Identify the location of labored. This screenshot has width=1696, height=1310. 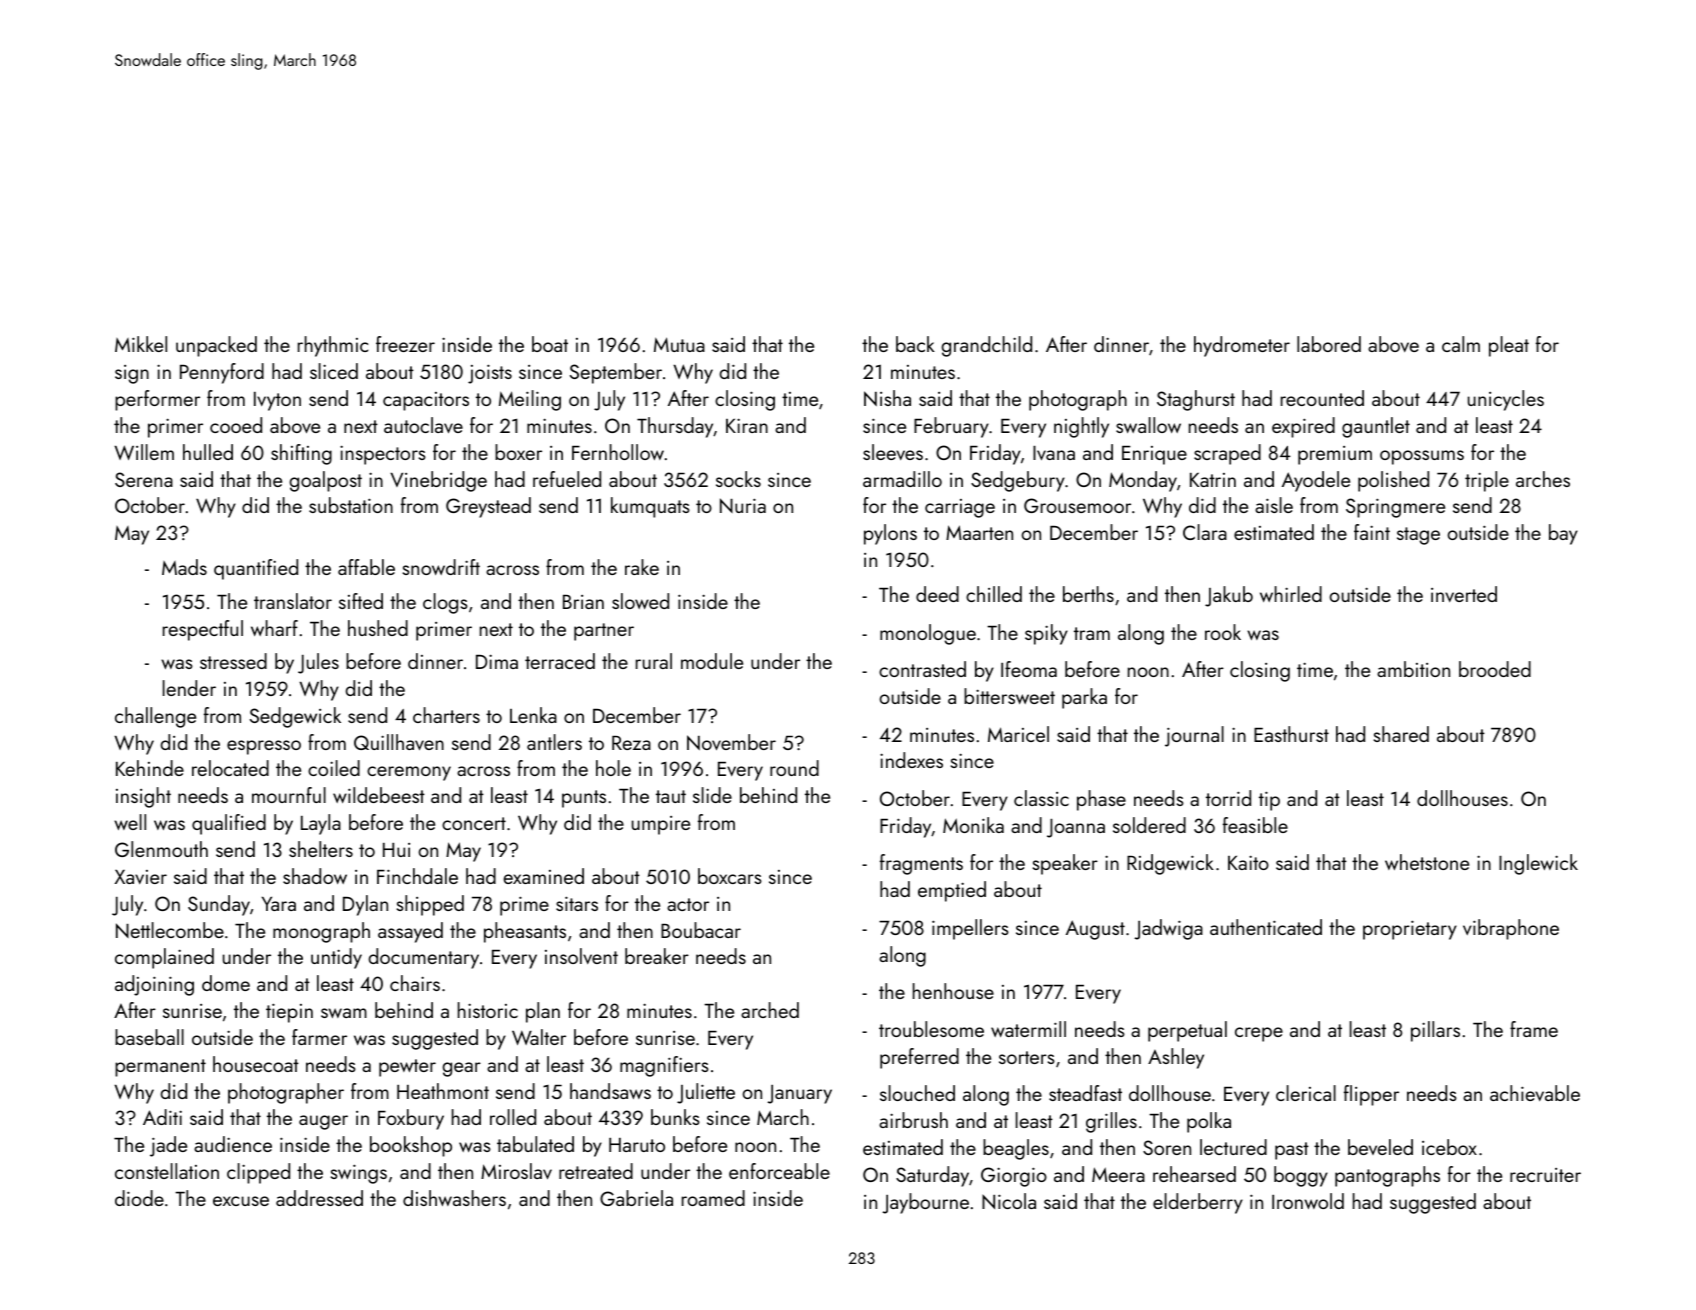
(1329, 344).
